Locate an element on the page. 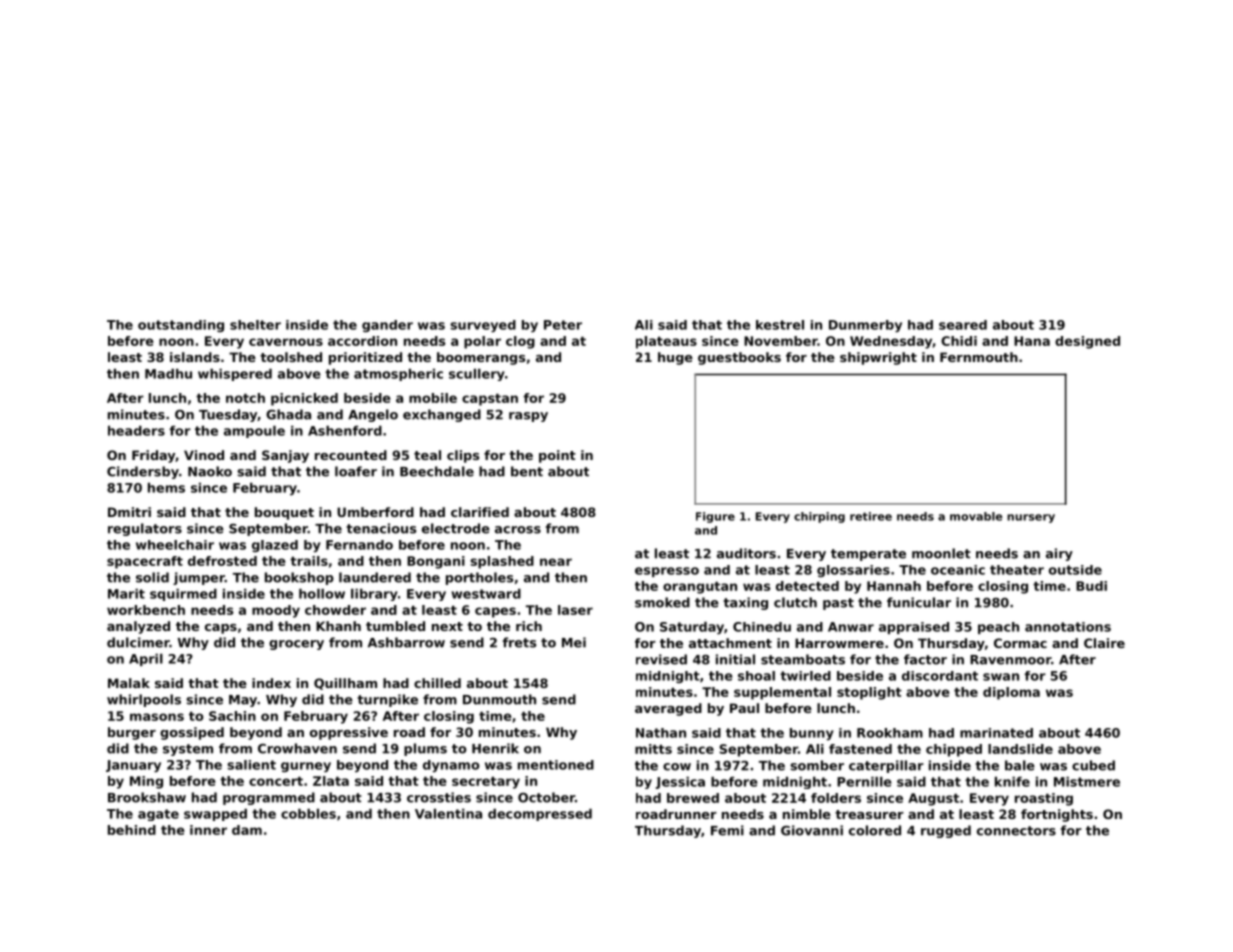  inner is located at coordinates (208, 830).
